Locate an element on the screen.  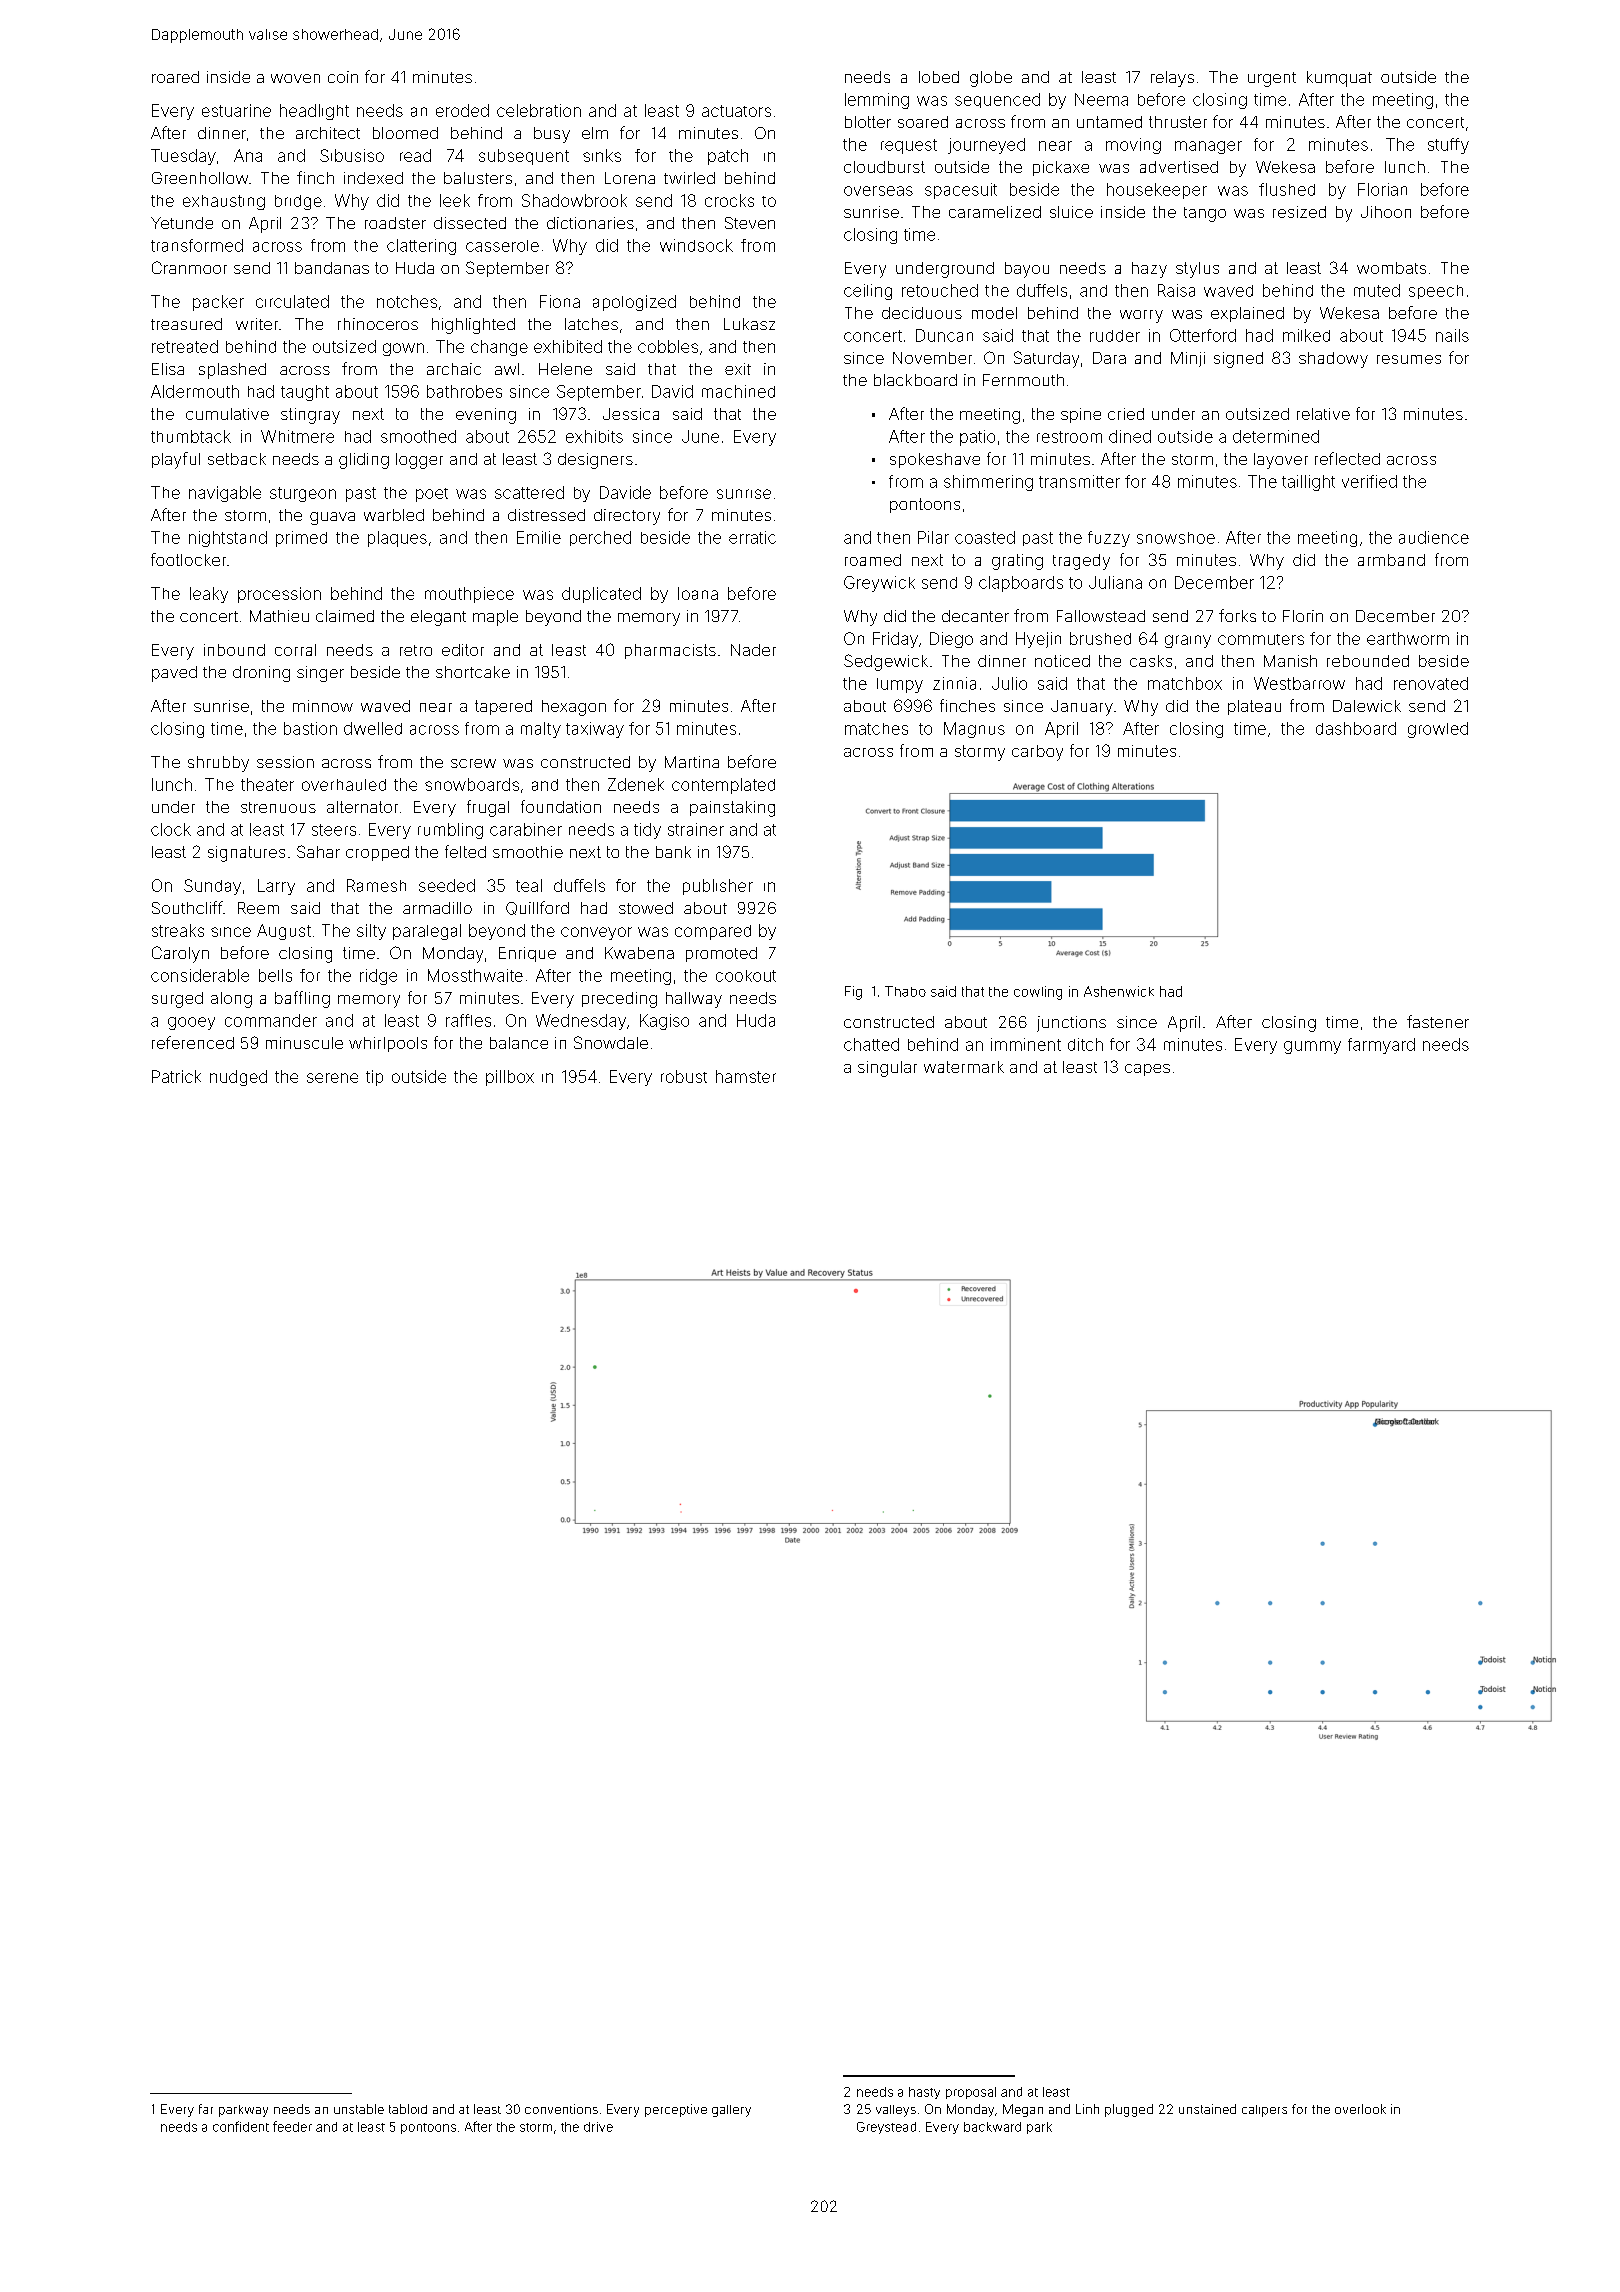
unstained is located at coordinates (1207, 2109).
